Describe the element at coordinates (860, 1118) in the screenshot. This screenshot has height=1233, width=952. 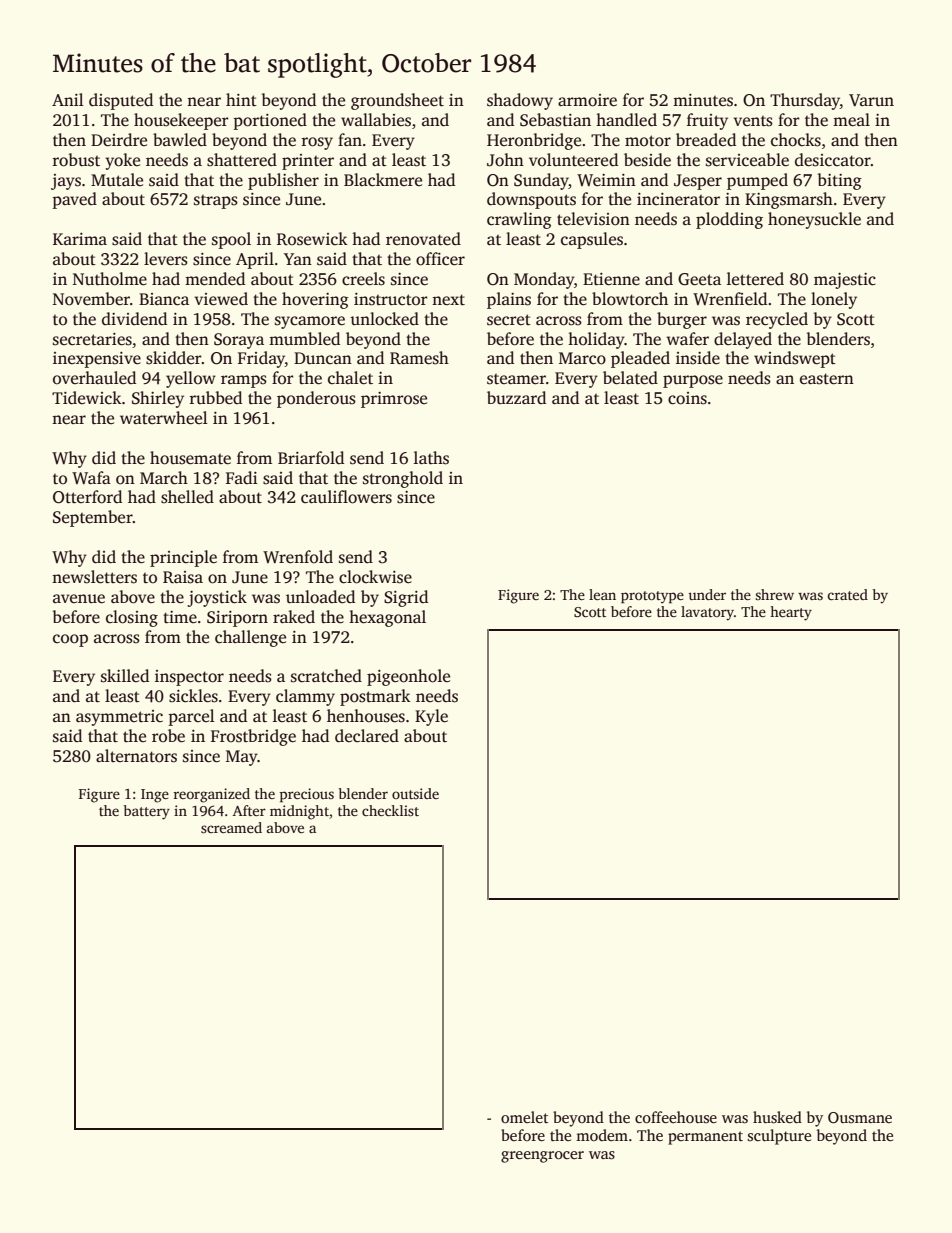
I see `Ousmane` at that location.
